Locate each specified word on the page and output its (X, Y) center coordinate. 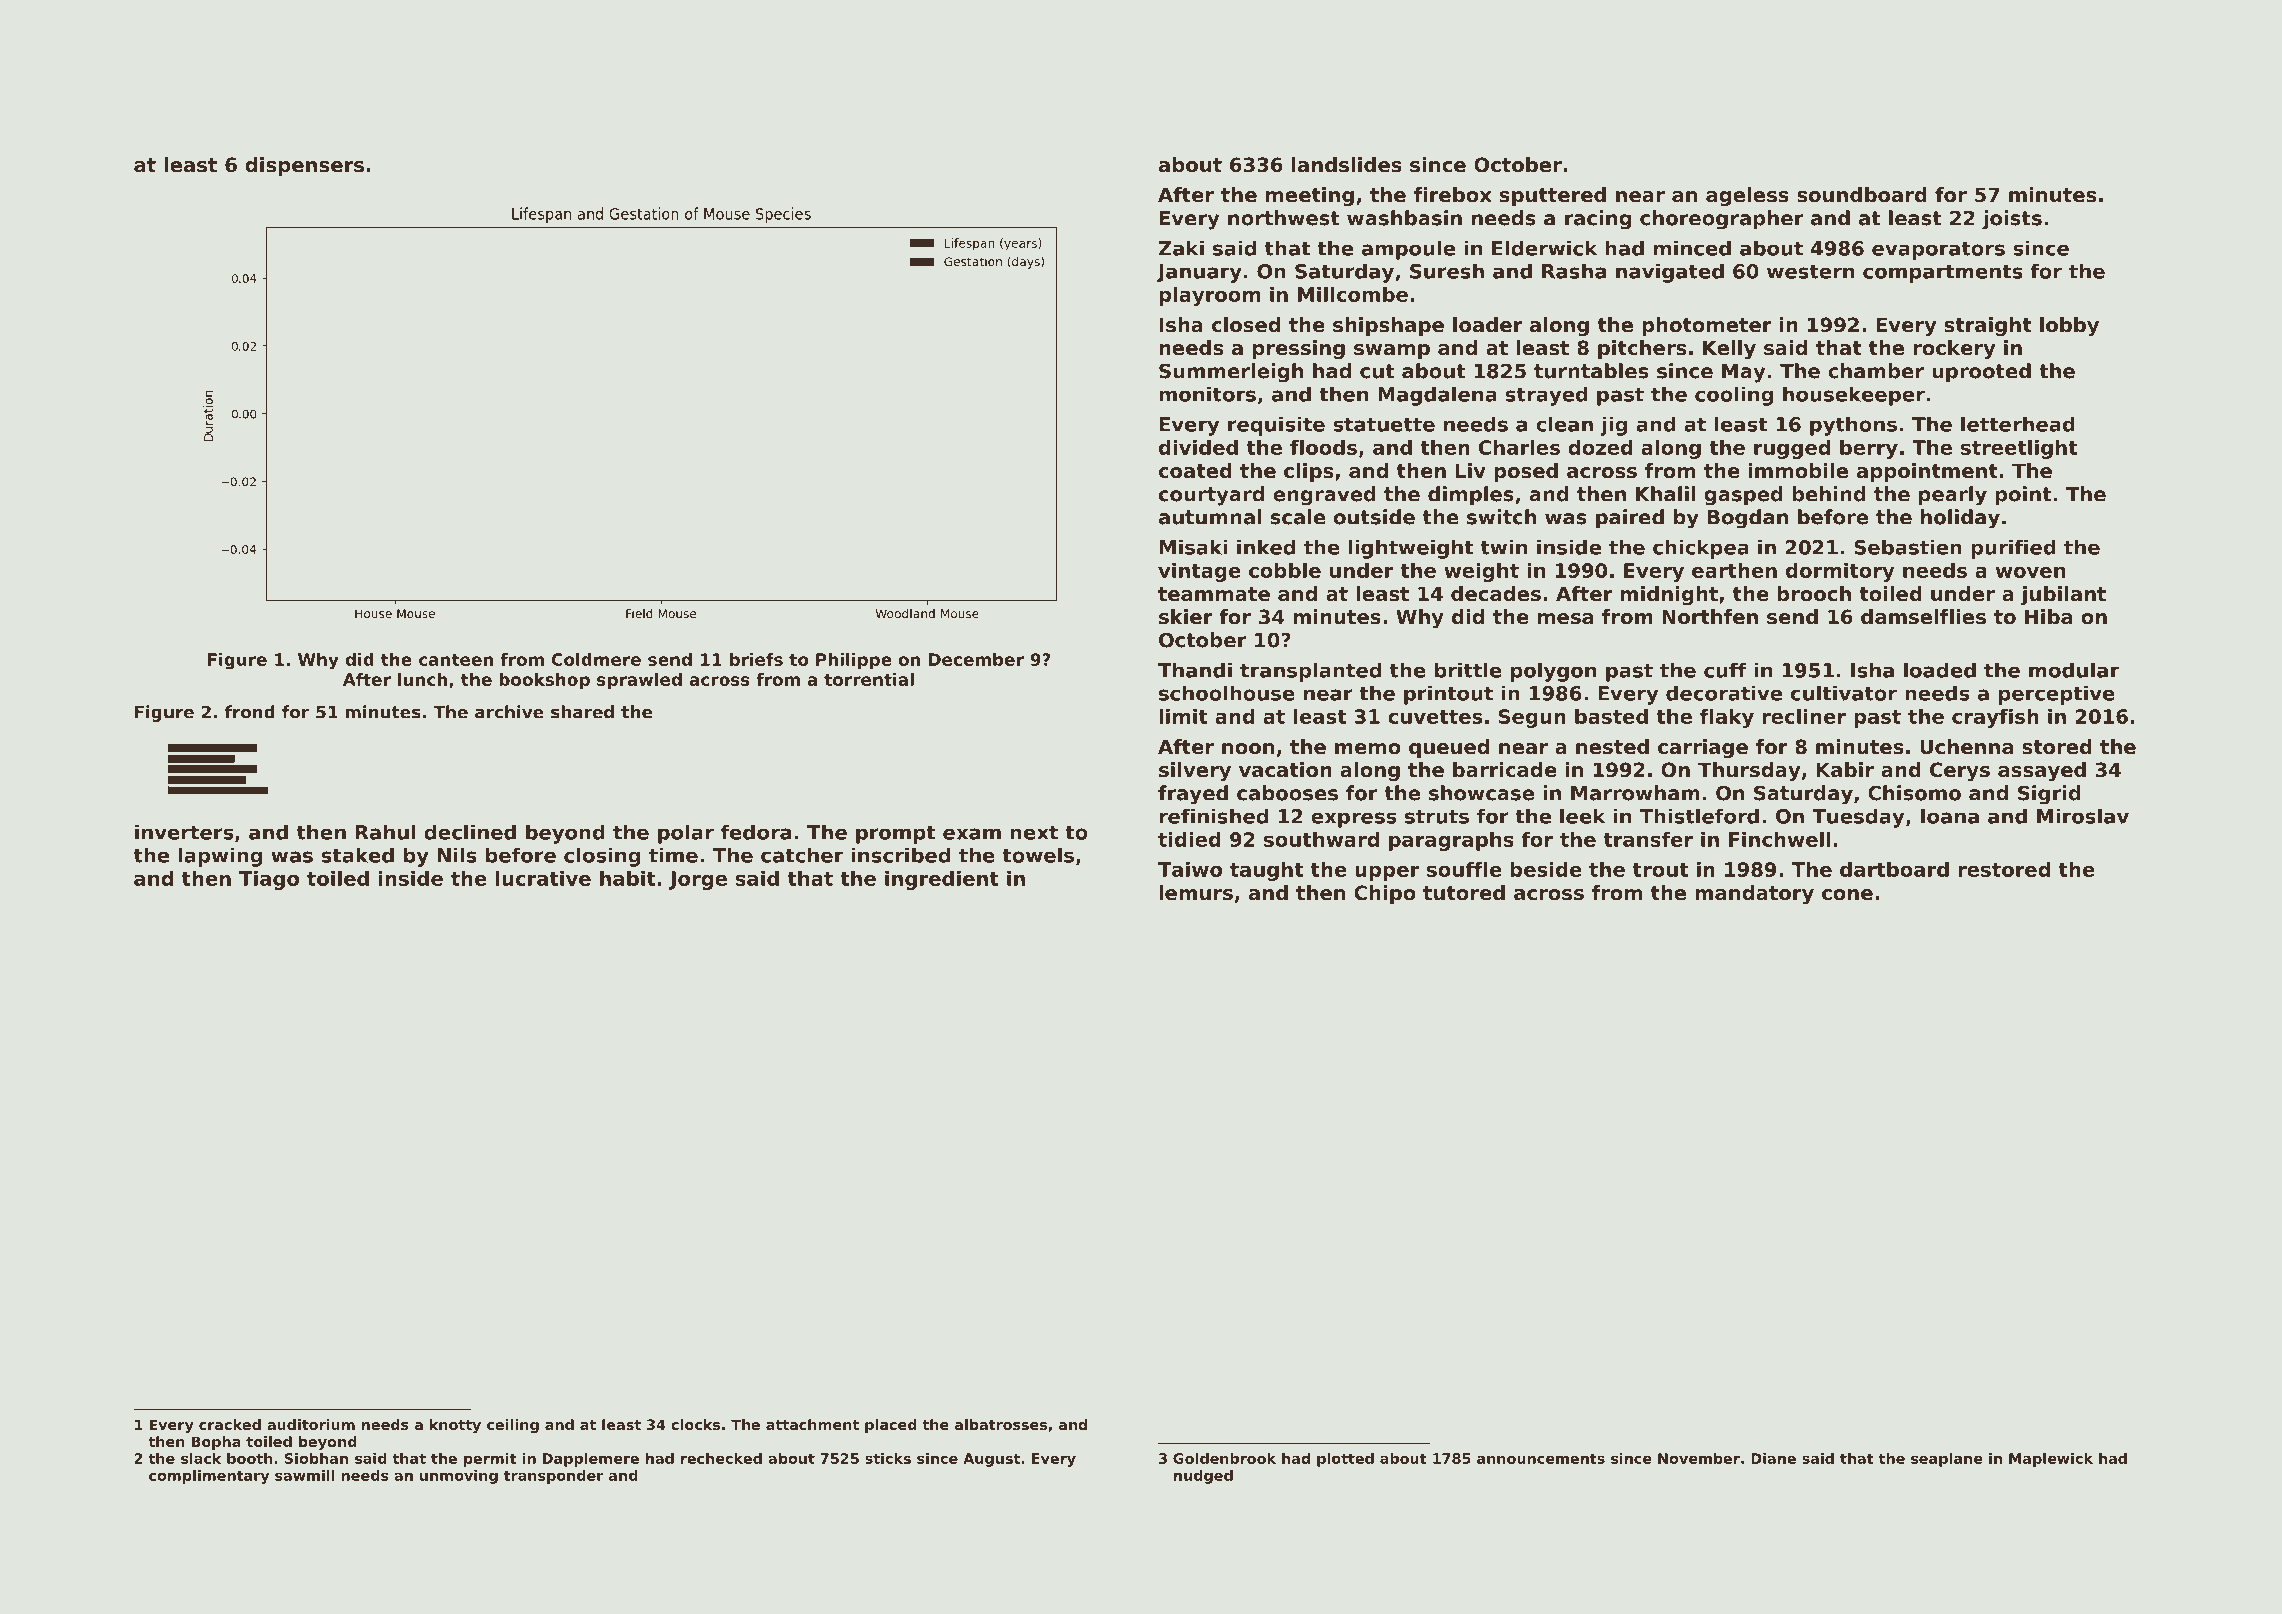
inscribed (900, 855)
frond (250, 712)
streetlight (2019, 449)
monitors (1207, 394)
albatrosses (1001, 1424)
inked (1266, 547)
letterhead (2018, 424)
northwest (1284, 218)
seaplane (1947, 1460)
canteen (456, 660)
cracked (230, 1424)
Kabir (1845, 769)
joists (2012, 220)
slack (201, 1458)
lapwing (220, 857)
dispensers (304, 166)
